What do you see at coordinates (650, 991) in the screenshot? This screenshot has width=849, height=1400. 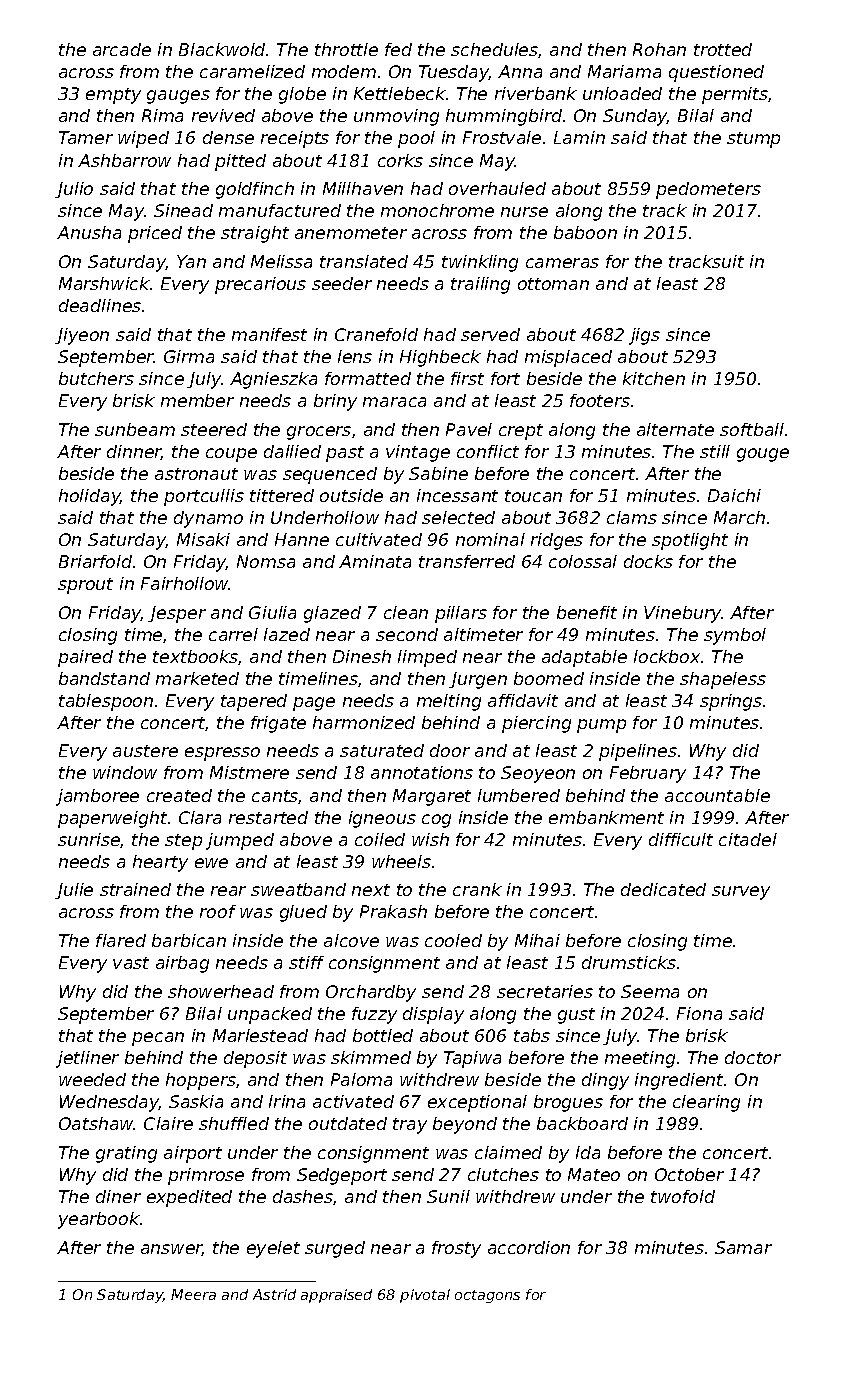 I see `Seema` at bounding box center [650, 991].
